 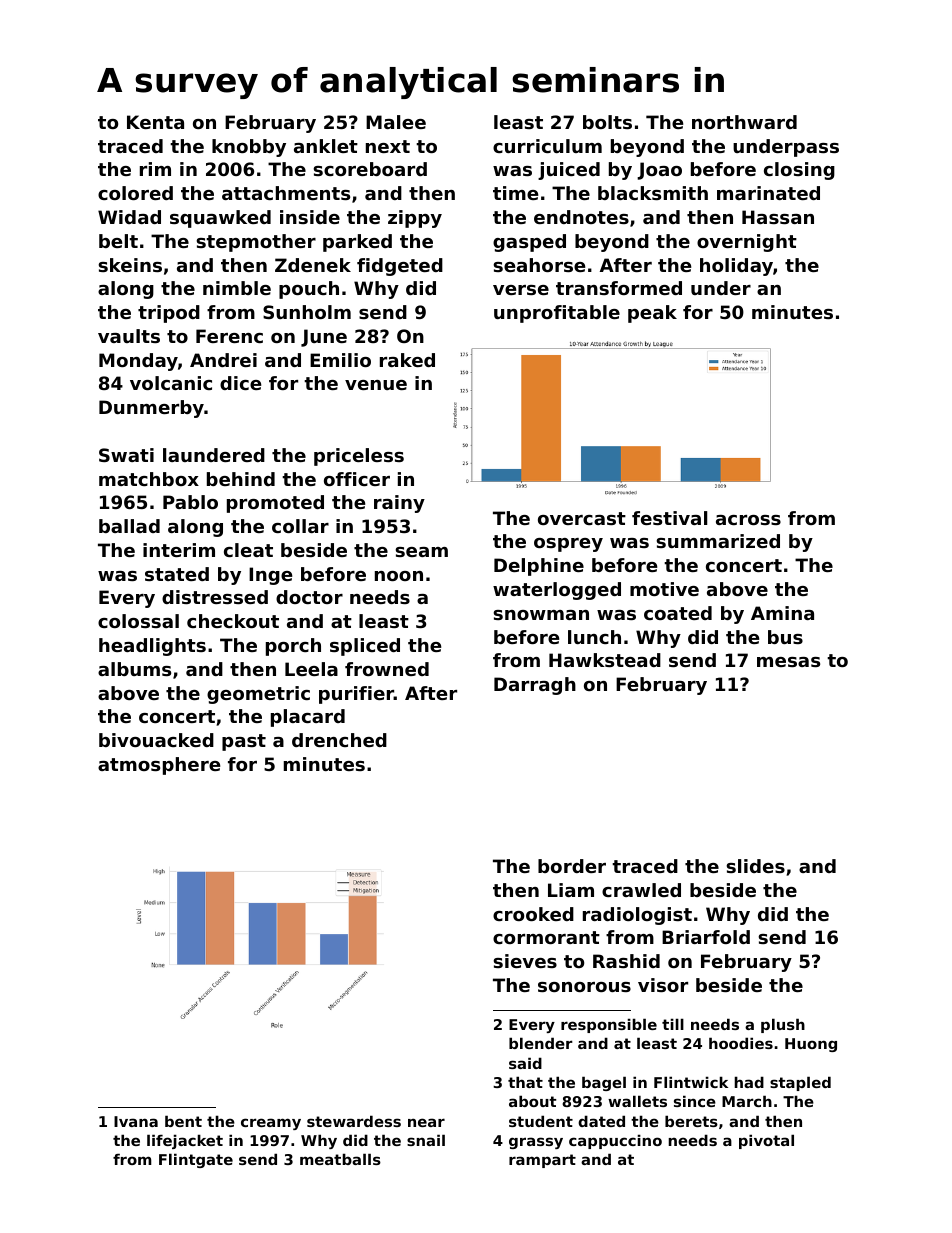 What do you see at coordinates (718, 541) in the document?
I see `summarized` at bounding box center [718, 541].
